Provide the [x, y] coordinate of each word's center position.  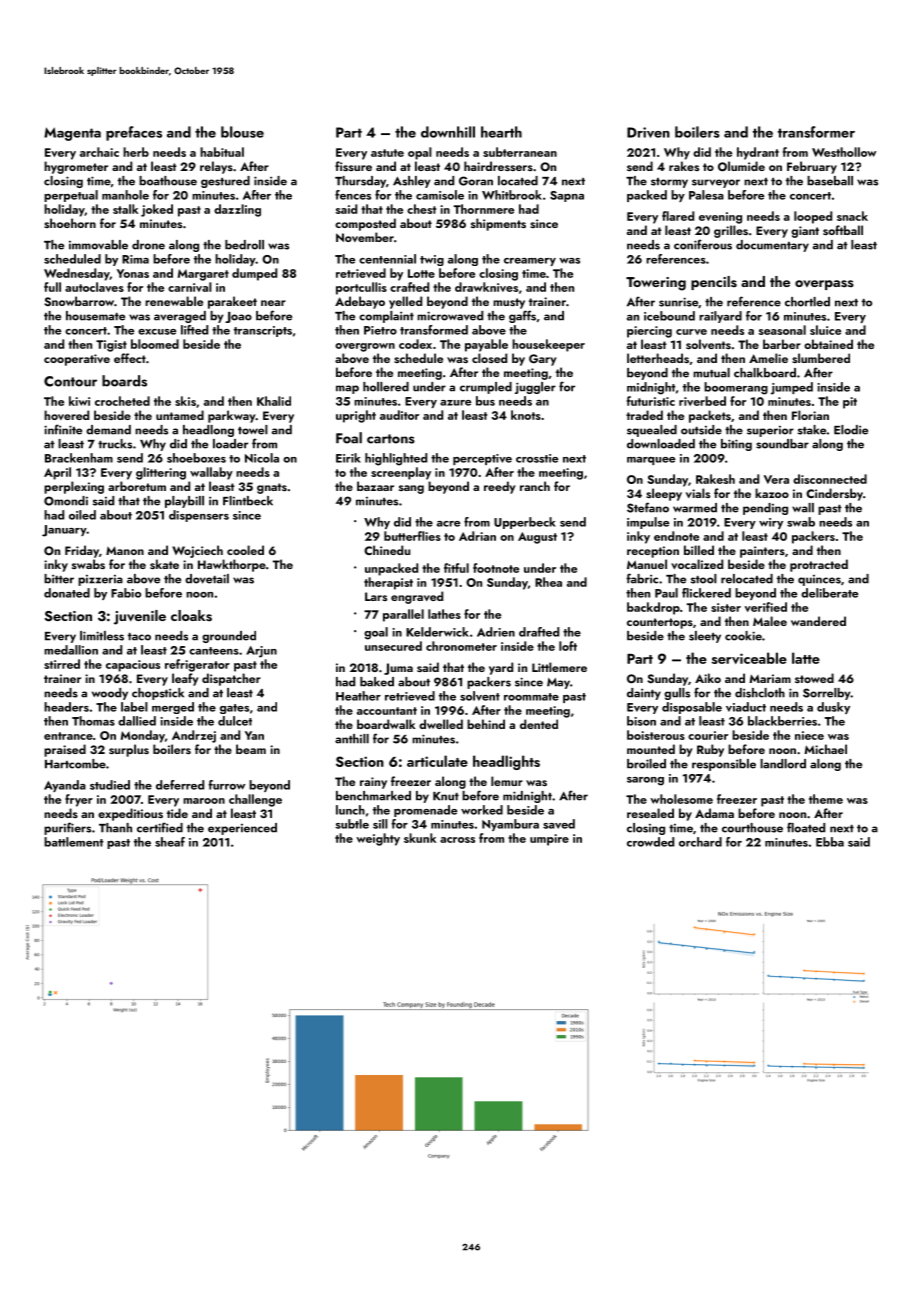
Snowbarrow [79, 301]
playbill [184, 502]
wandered [818, 621]
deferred [180, 785]
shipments [498, 224]
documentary [772, 246]
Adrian [477, 536]
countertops [660, 623]
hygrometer [76, 167]
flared [678, 216]
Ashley [412, 182]
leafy [185, 679]
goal [376, 633]
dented [539, 724]
